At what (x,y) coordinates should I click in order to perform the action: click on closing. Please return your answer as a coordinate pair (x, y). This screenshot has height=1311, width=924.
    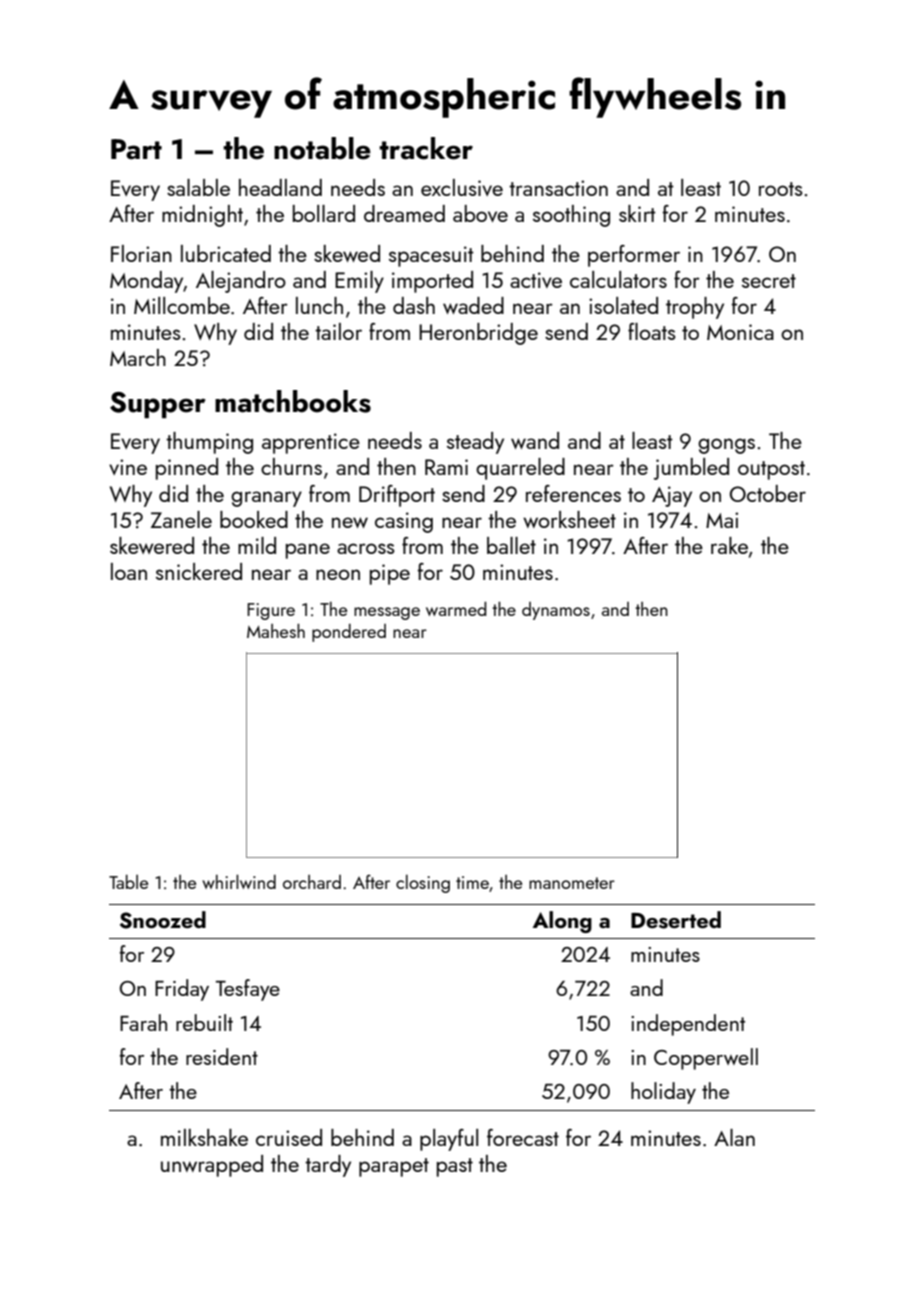
    Looking at the image, I should click on (423, 883).
